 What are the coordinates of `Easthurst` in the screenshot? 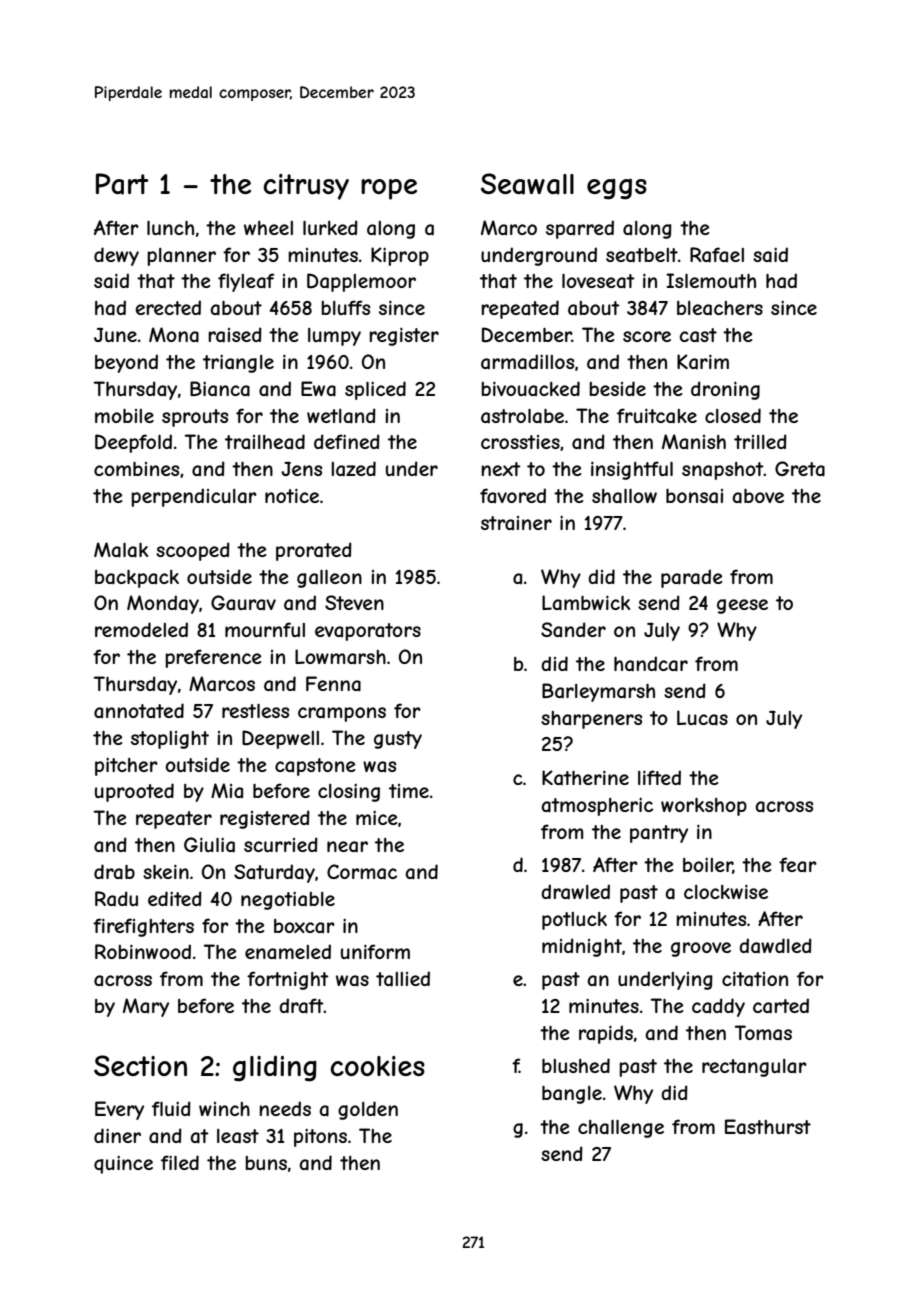 It's located at (768, 1127).
